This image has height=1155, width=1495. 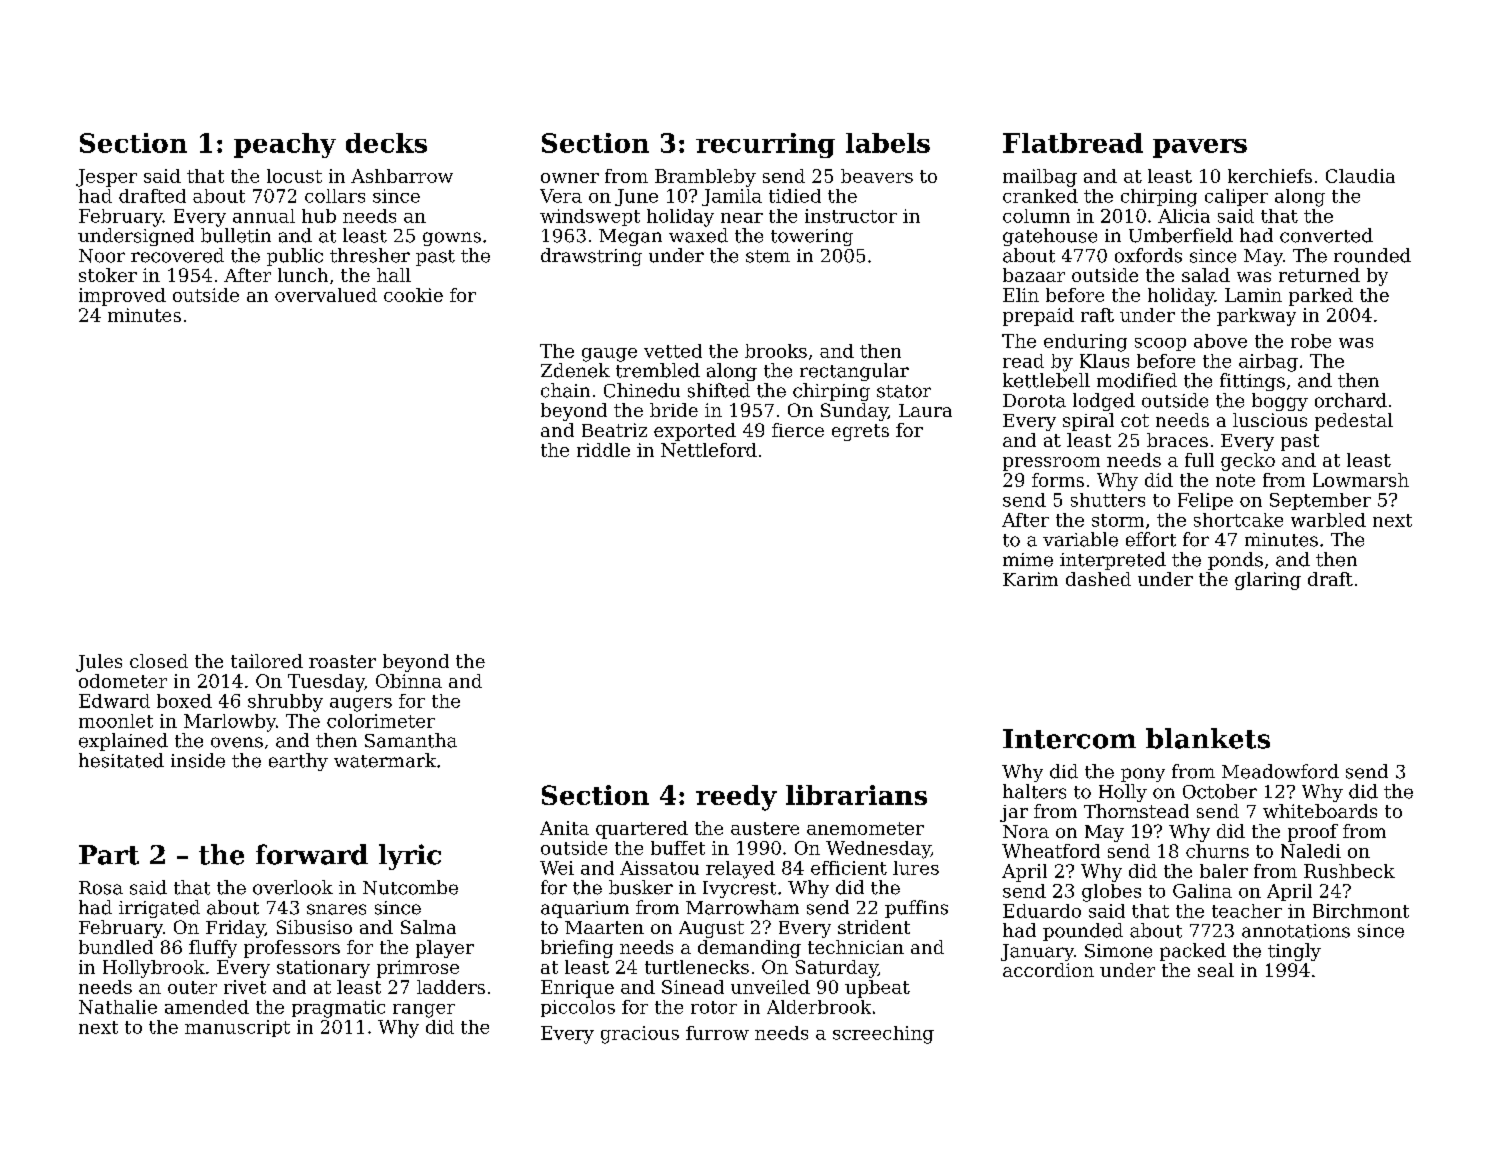 What do you see at coordinates (1256, 317) in the image?
I see `parkway` at bounding box center [1256, 317].
